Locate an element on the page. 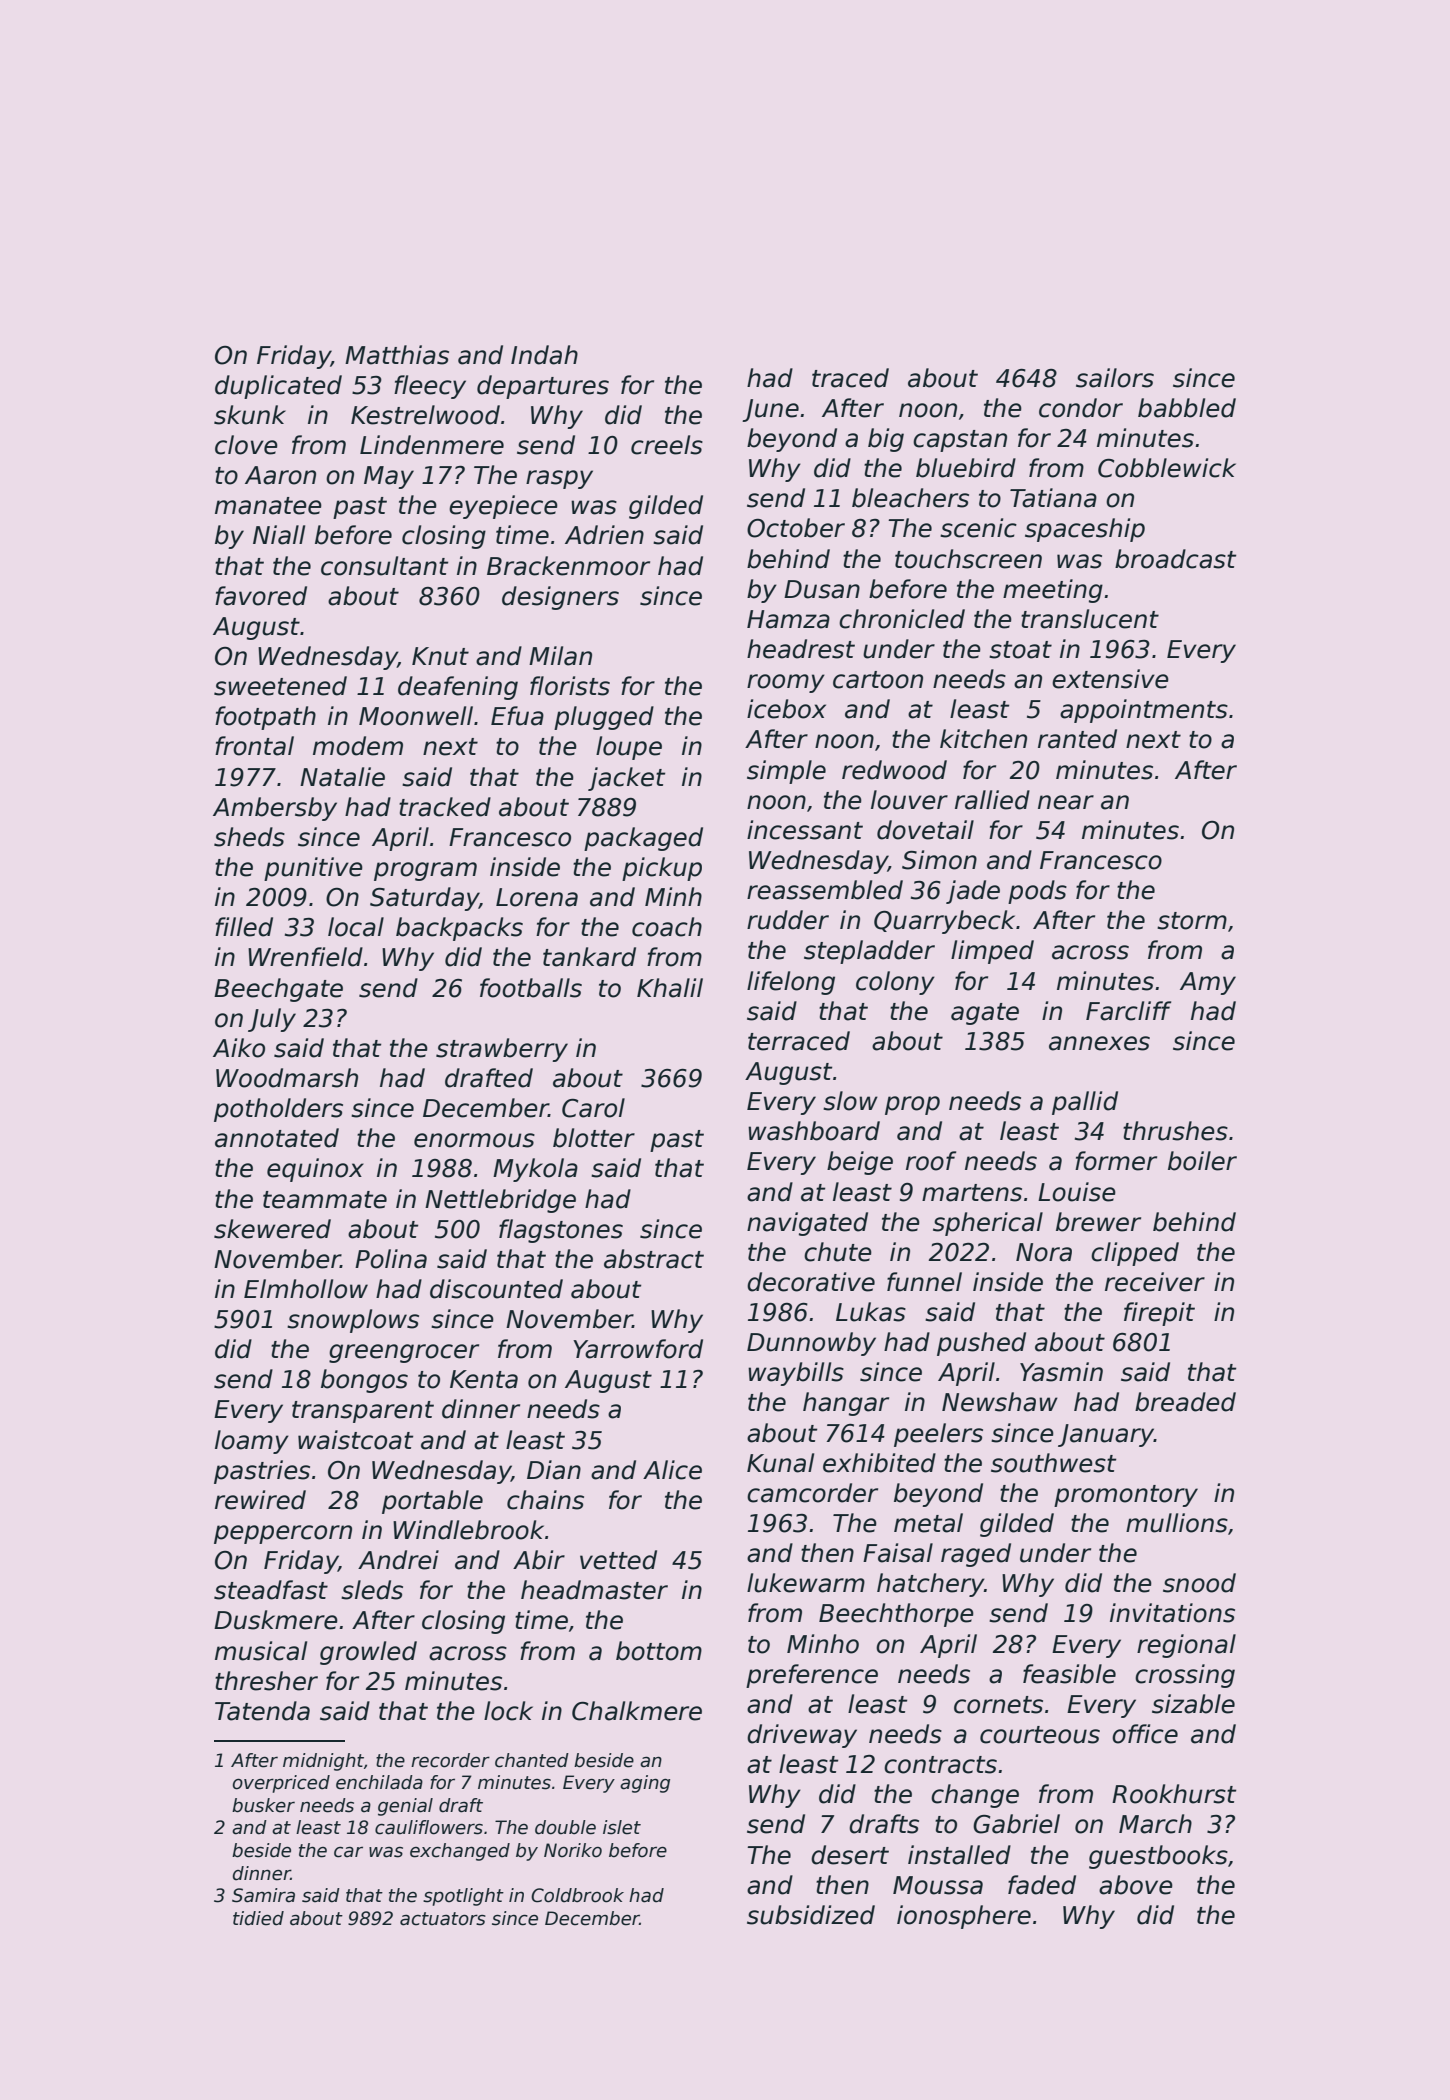 The height and width of the image is (2100, 1450). departures is located at coordinates (543, 387).
